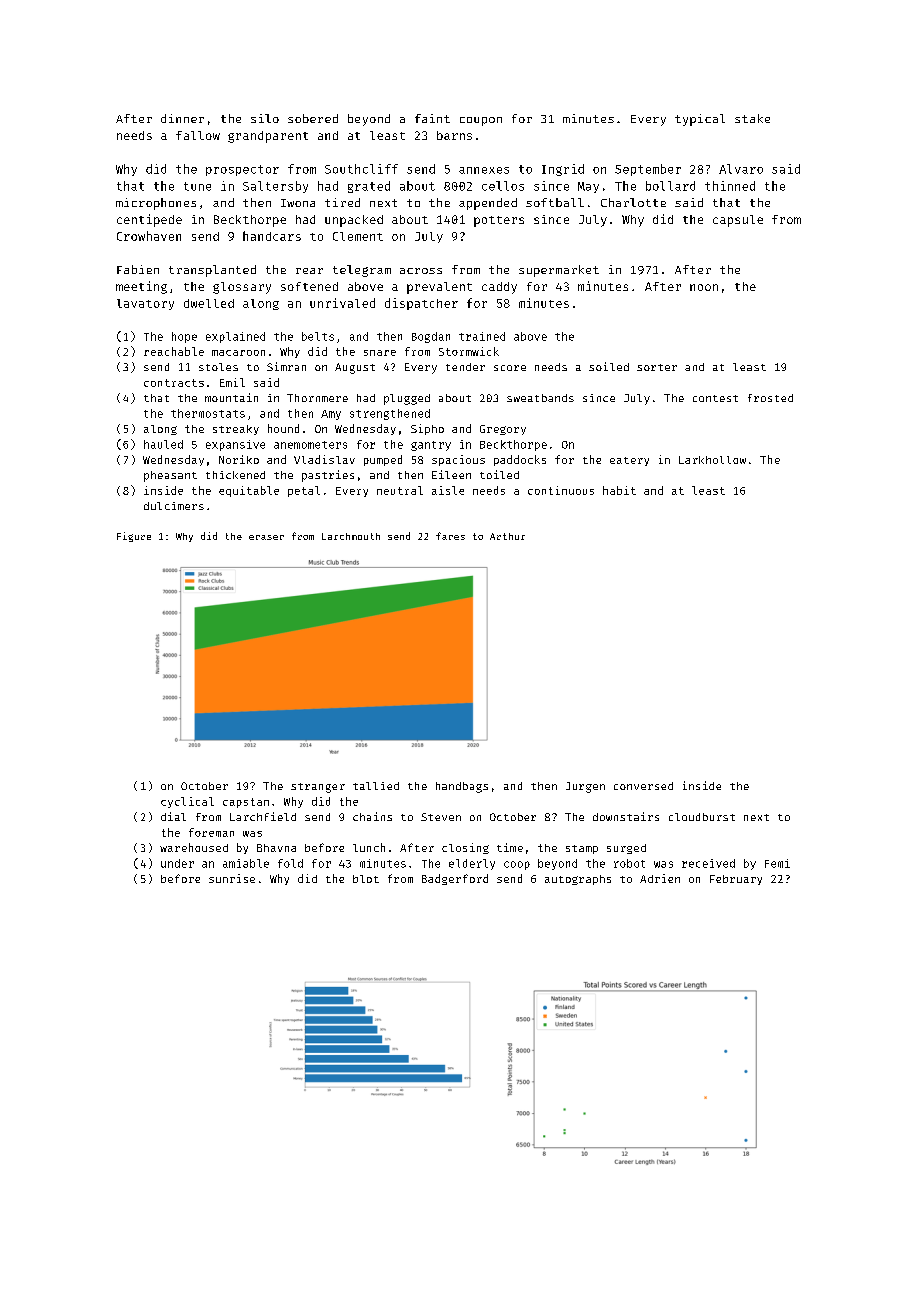 The height and width of the document is (1308, 924). I want to click on continuous, so click(561, 490).
